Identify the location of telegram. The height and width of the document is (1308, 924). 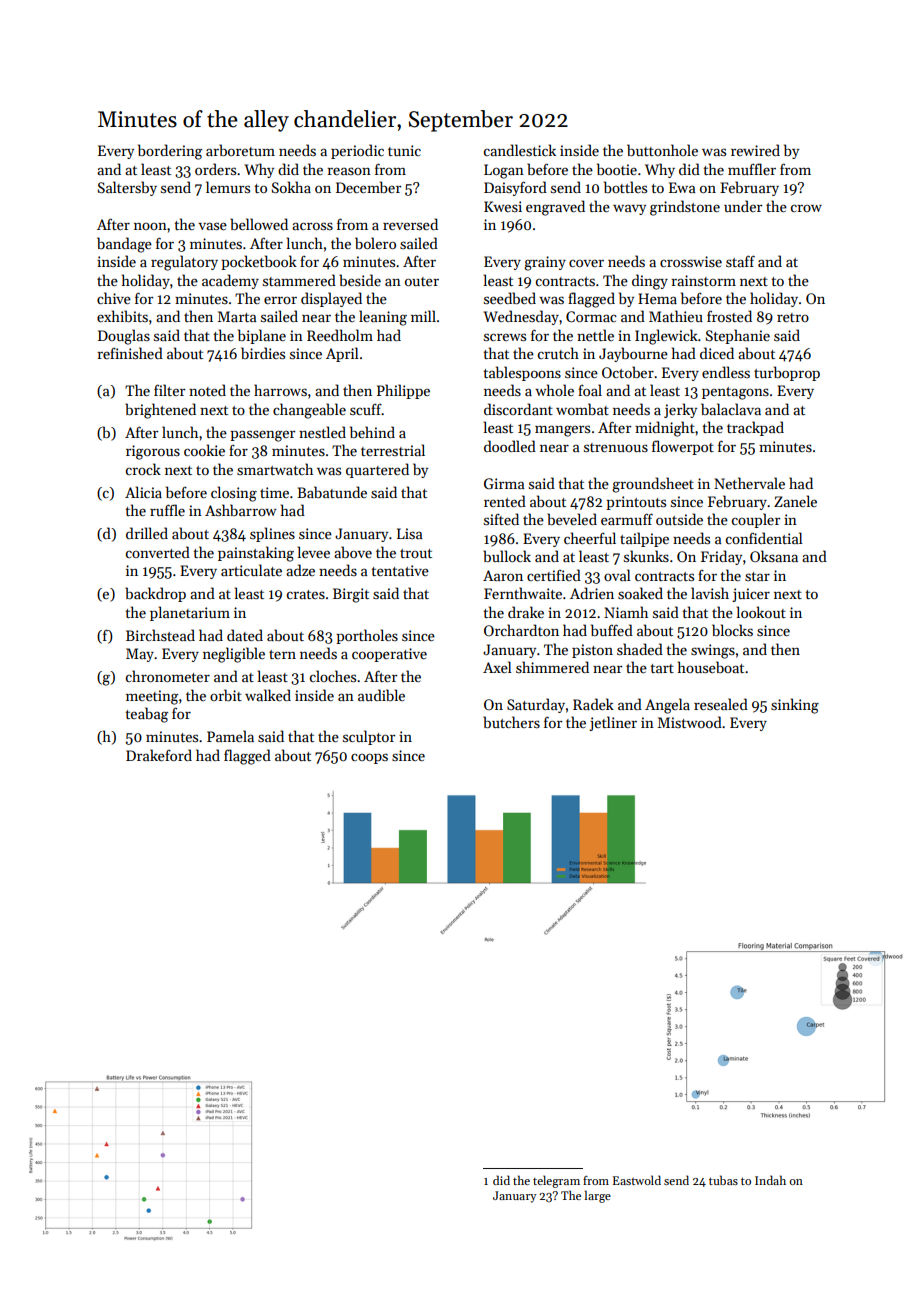
(556, 1181).
